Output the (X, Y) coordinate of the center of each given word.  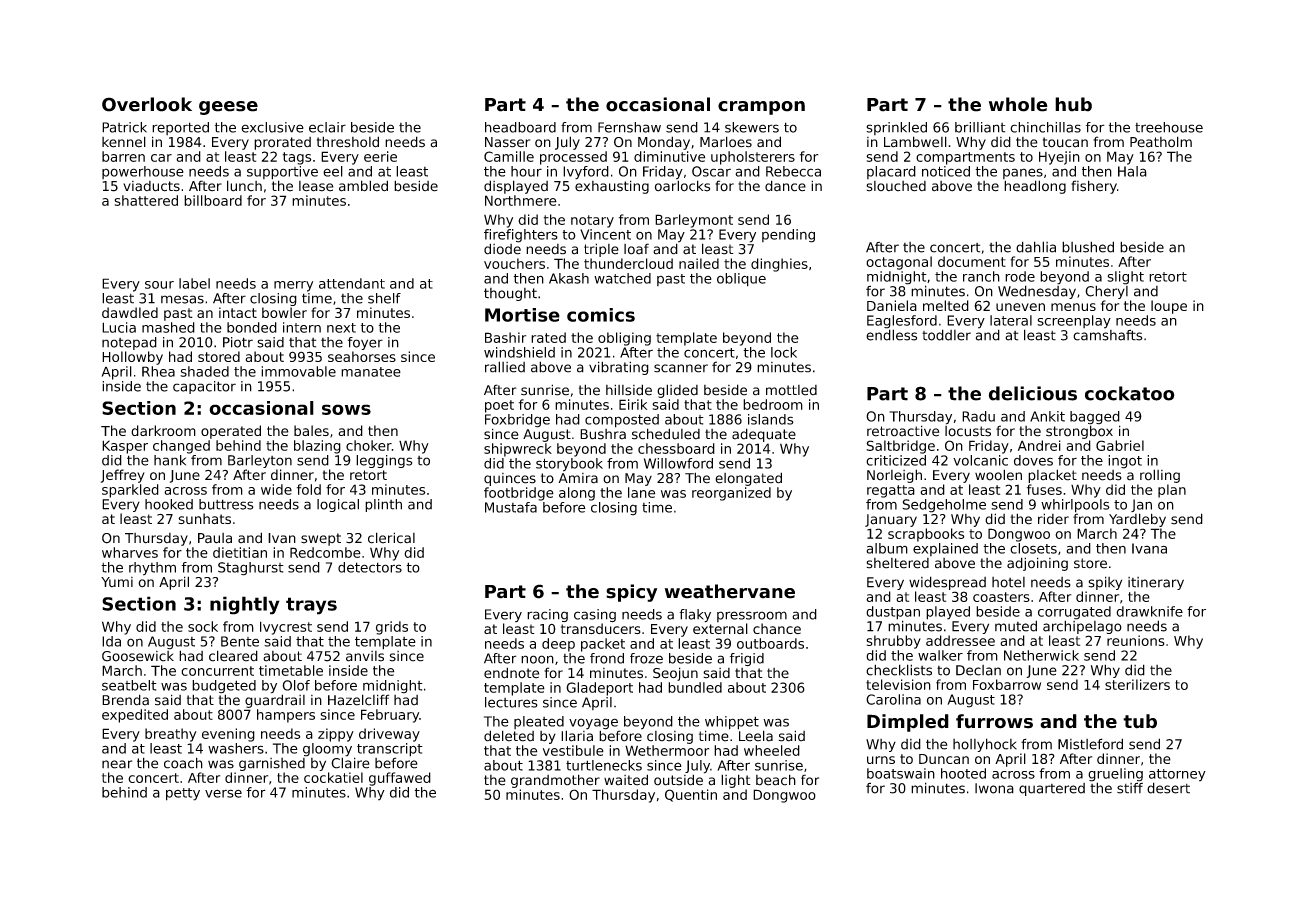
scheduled (666, 434)
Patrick (124, 127)
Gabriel (1120, 445)
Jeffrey (123, 476)
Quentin (691, 795)
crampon (761, 108)
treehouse (1169, 127)
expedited (135, 716)
